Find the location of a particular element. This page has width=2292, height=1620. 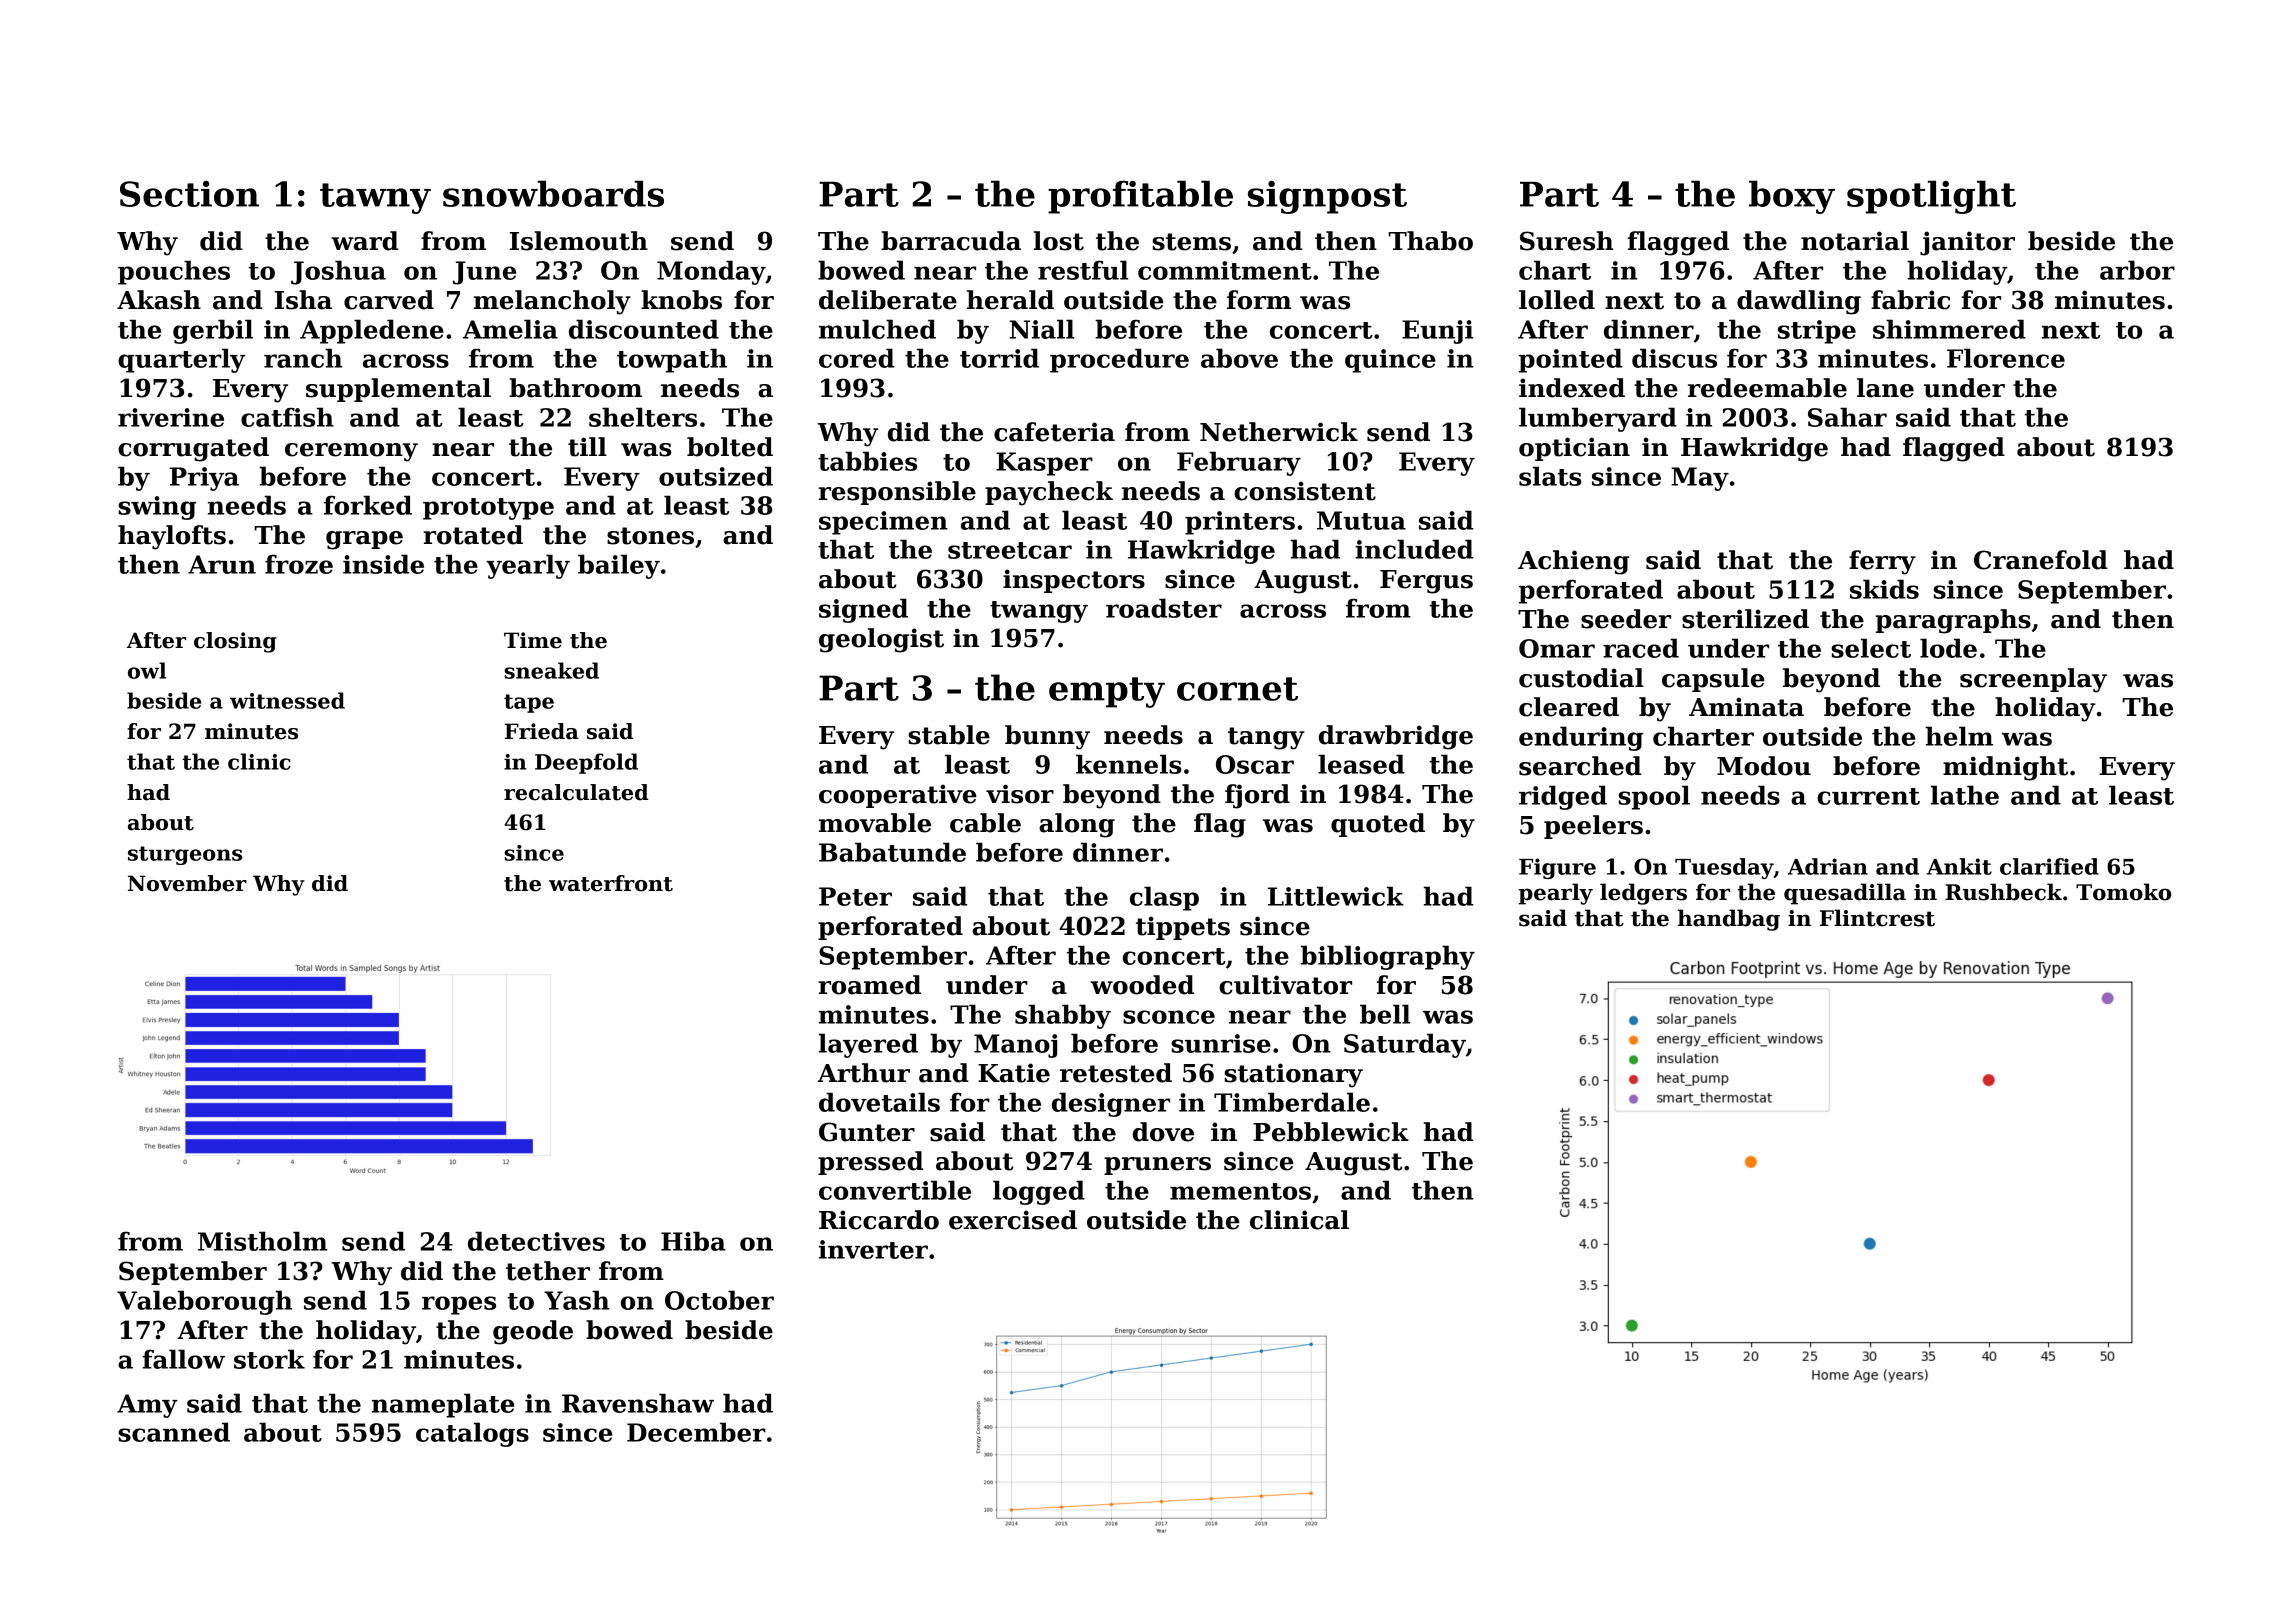

sturgeons is located at coordinates (185, 855).
